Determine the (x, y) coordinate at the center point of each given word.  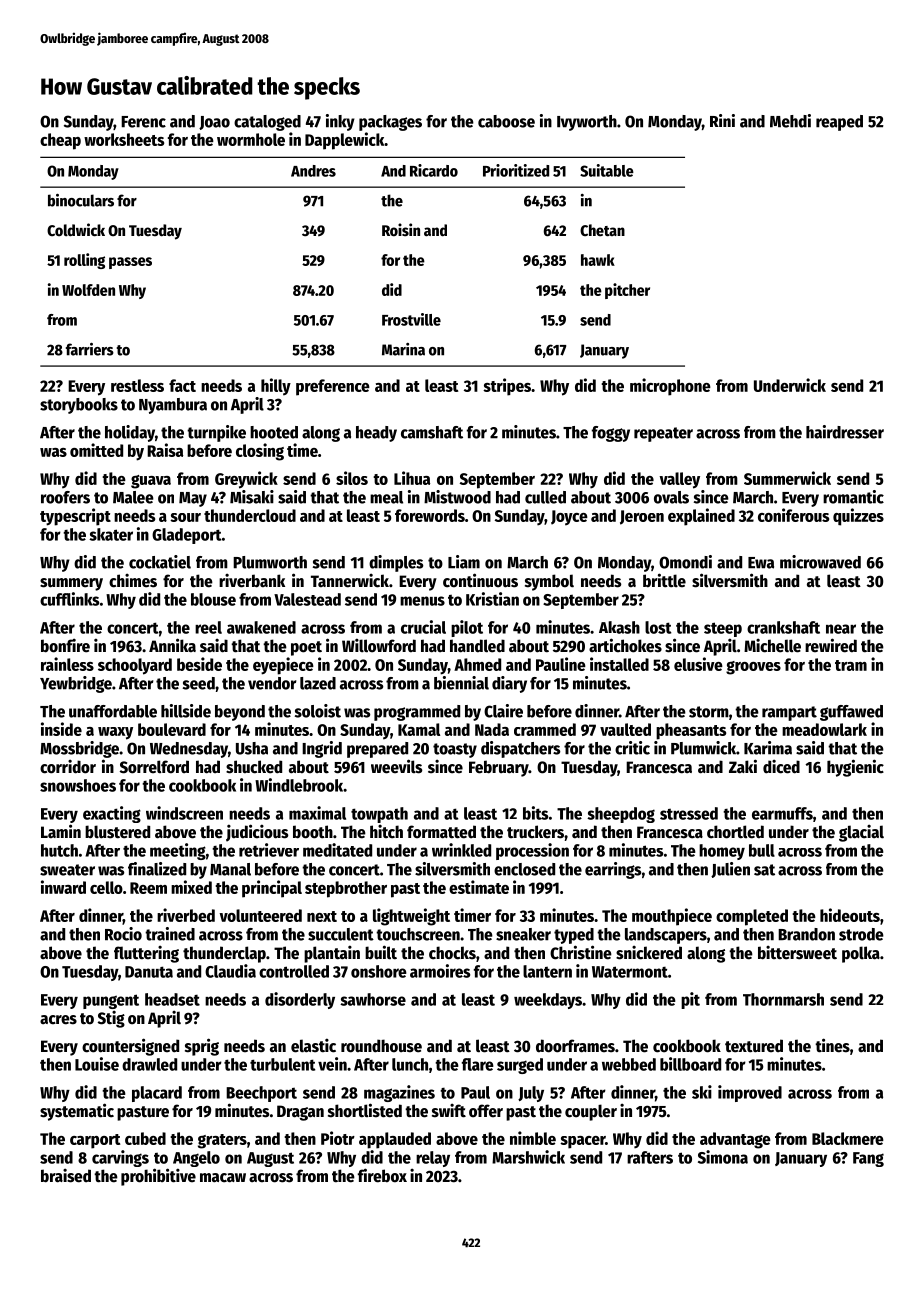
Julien (730, 870)
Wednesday (189, 750)
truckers (535, 832)
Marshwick (528, 1157)
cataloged (267, 123)
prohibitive (158, 1177)
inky (340, 122)
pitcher (627, 291)
